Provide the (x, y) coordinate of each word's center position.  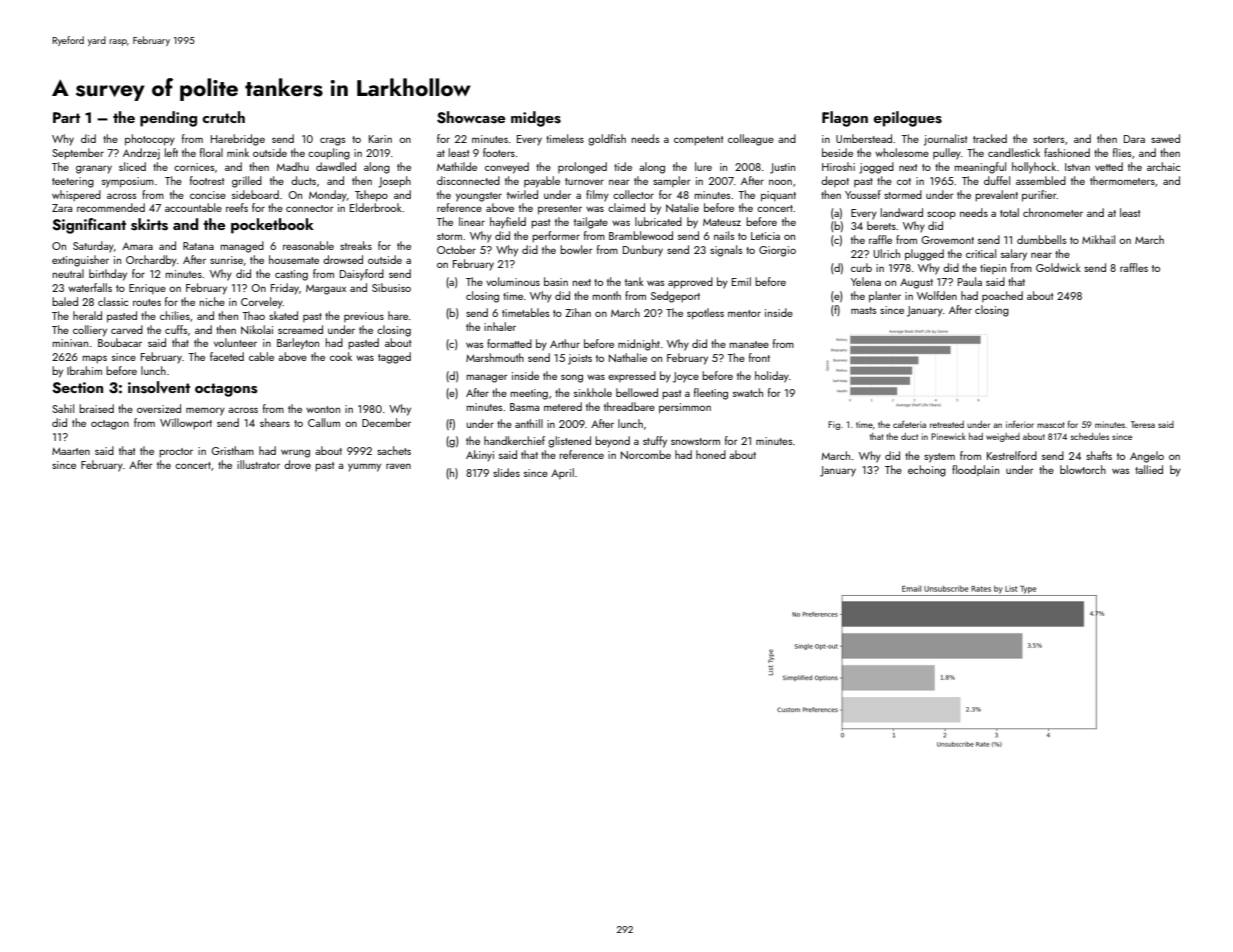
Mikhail (1098, 239)
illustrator (258, 464)
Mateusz (722, 222)
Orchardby (151, 261)
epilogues (907, 119)
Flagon (845, 119)
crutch (223, 117)
